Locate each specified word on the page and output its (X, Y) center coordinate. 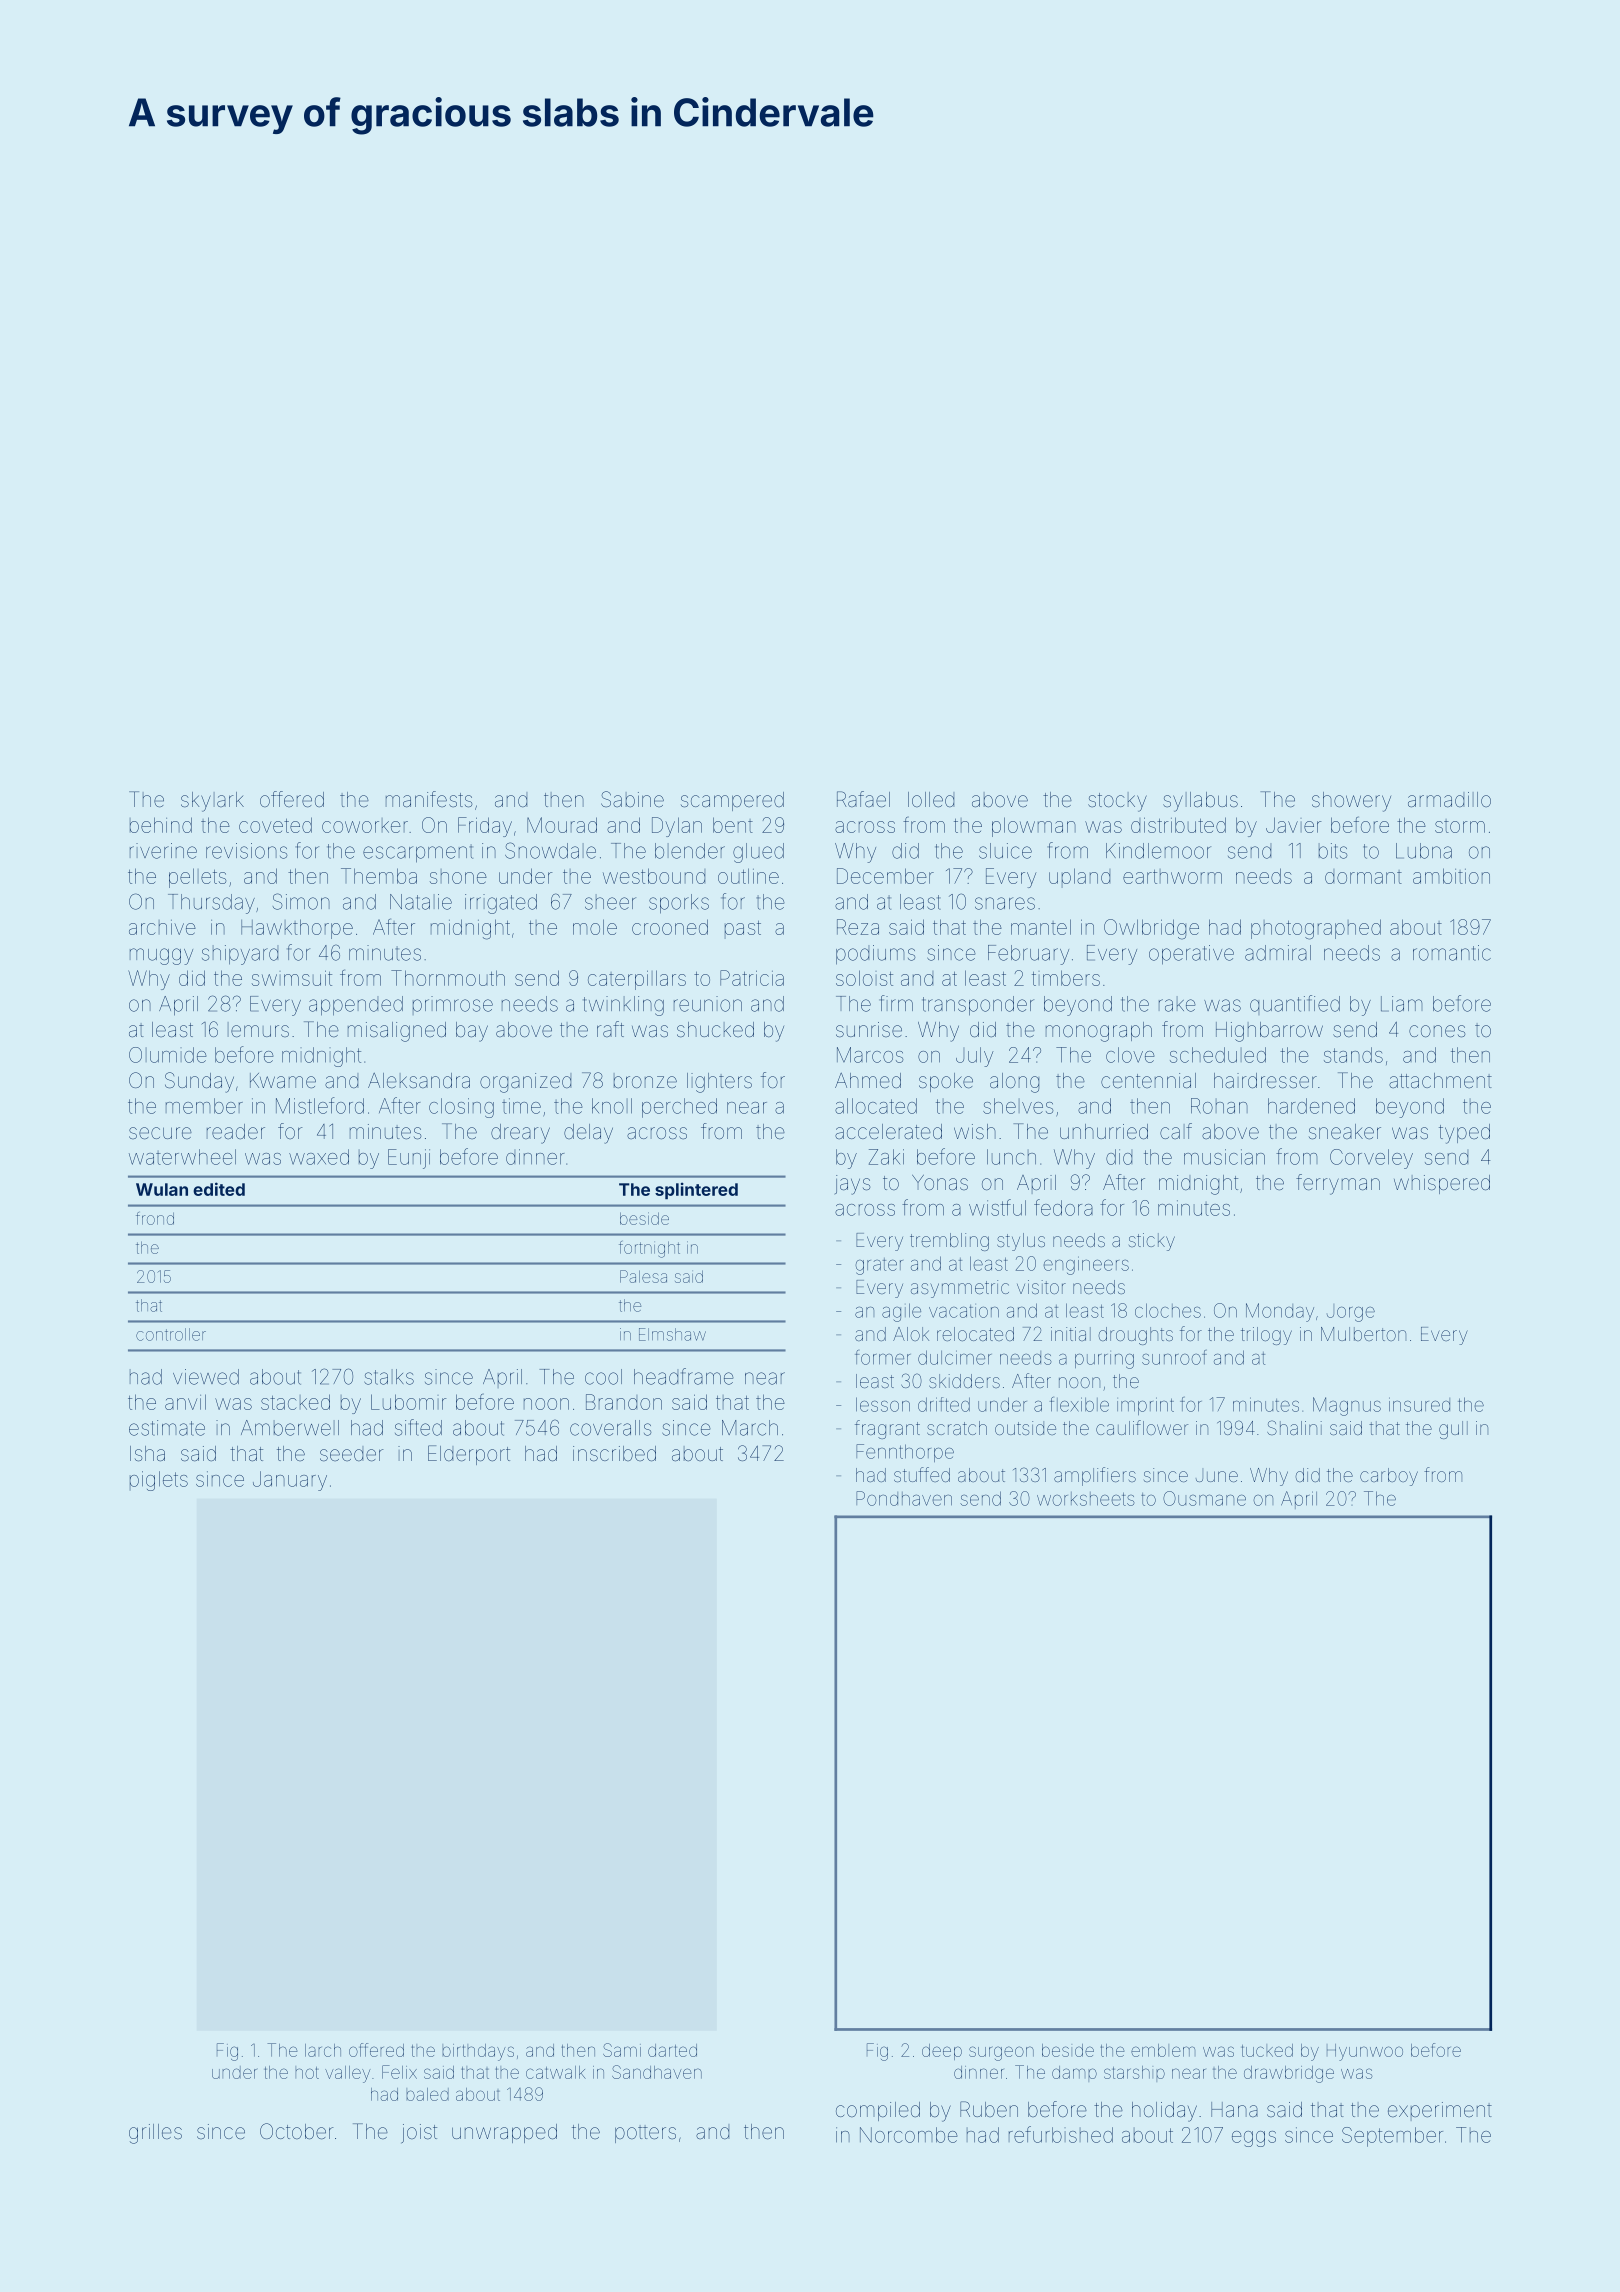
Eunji (409, 1159)
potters (645, 2134)
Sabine (632, 799)
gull (1453, 1430)
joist (419, 2133)
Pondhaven (904, 1498)
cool (603, 1377)
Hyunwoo (1365, 2052)
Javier (1293, 825)
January (290, 1481)
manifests (429, 799)
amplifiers (1095, 1476)
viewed (206, 1377)
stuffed (922, 1474)
